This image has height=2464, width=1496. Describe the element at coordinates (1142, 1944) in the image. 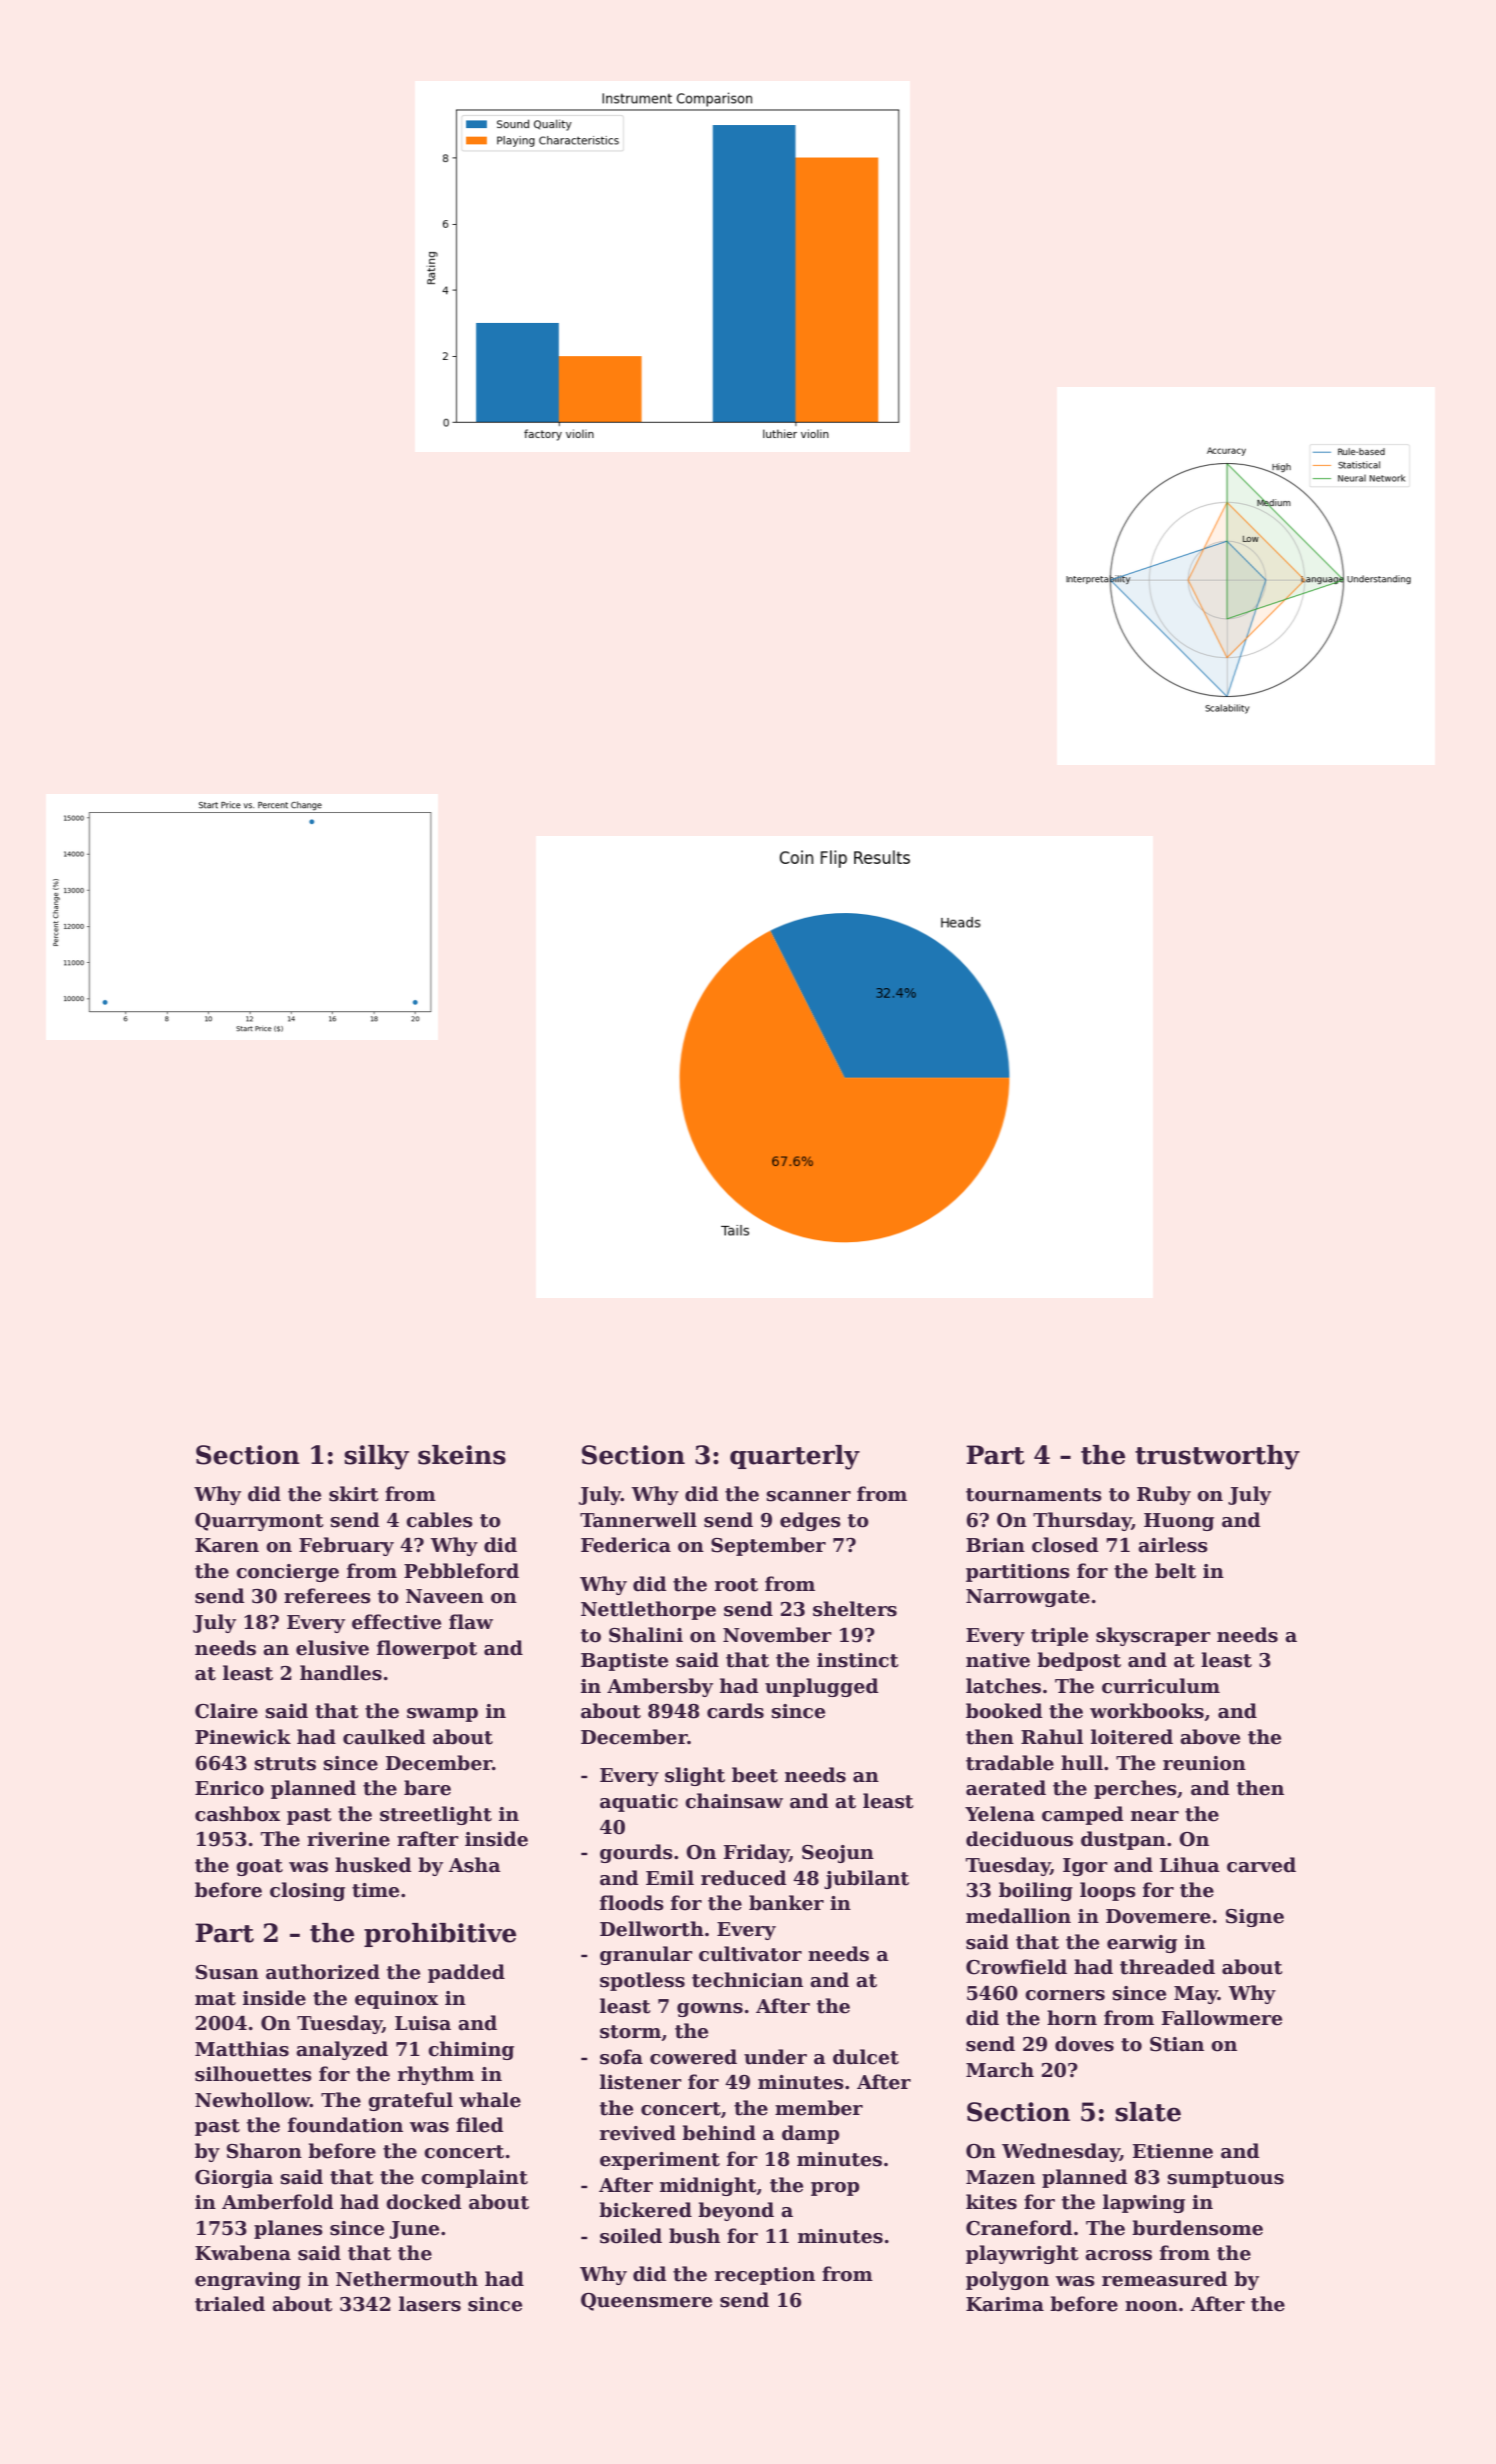

I see `earwig` at that location.
